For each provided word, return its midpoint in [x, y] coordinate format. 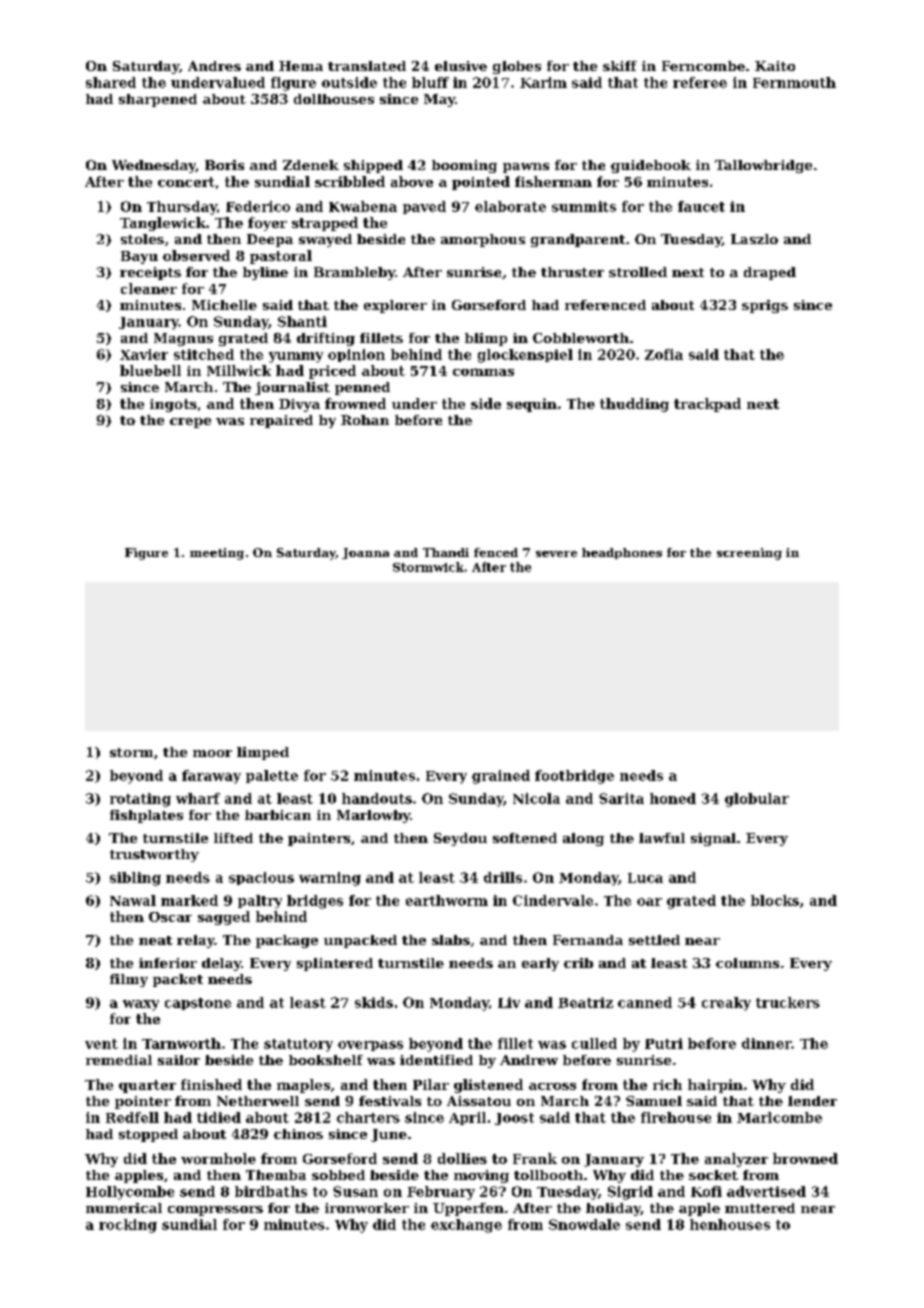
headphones [622, 553]
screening [749, 554]
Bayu [139, 257]
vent [101, 1044]
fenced [496, 552]
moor [212, 753]
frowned [355, 403]
